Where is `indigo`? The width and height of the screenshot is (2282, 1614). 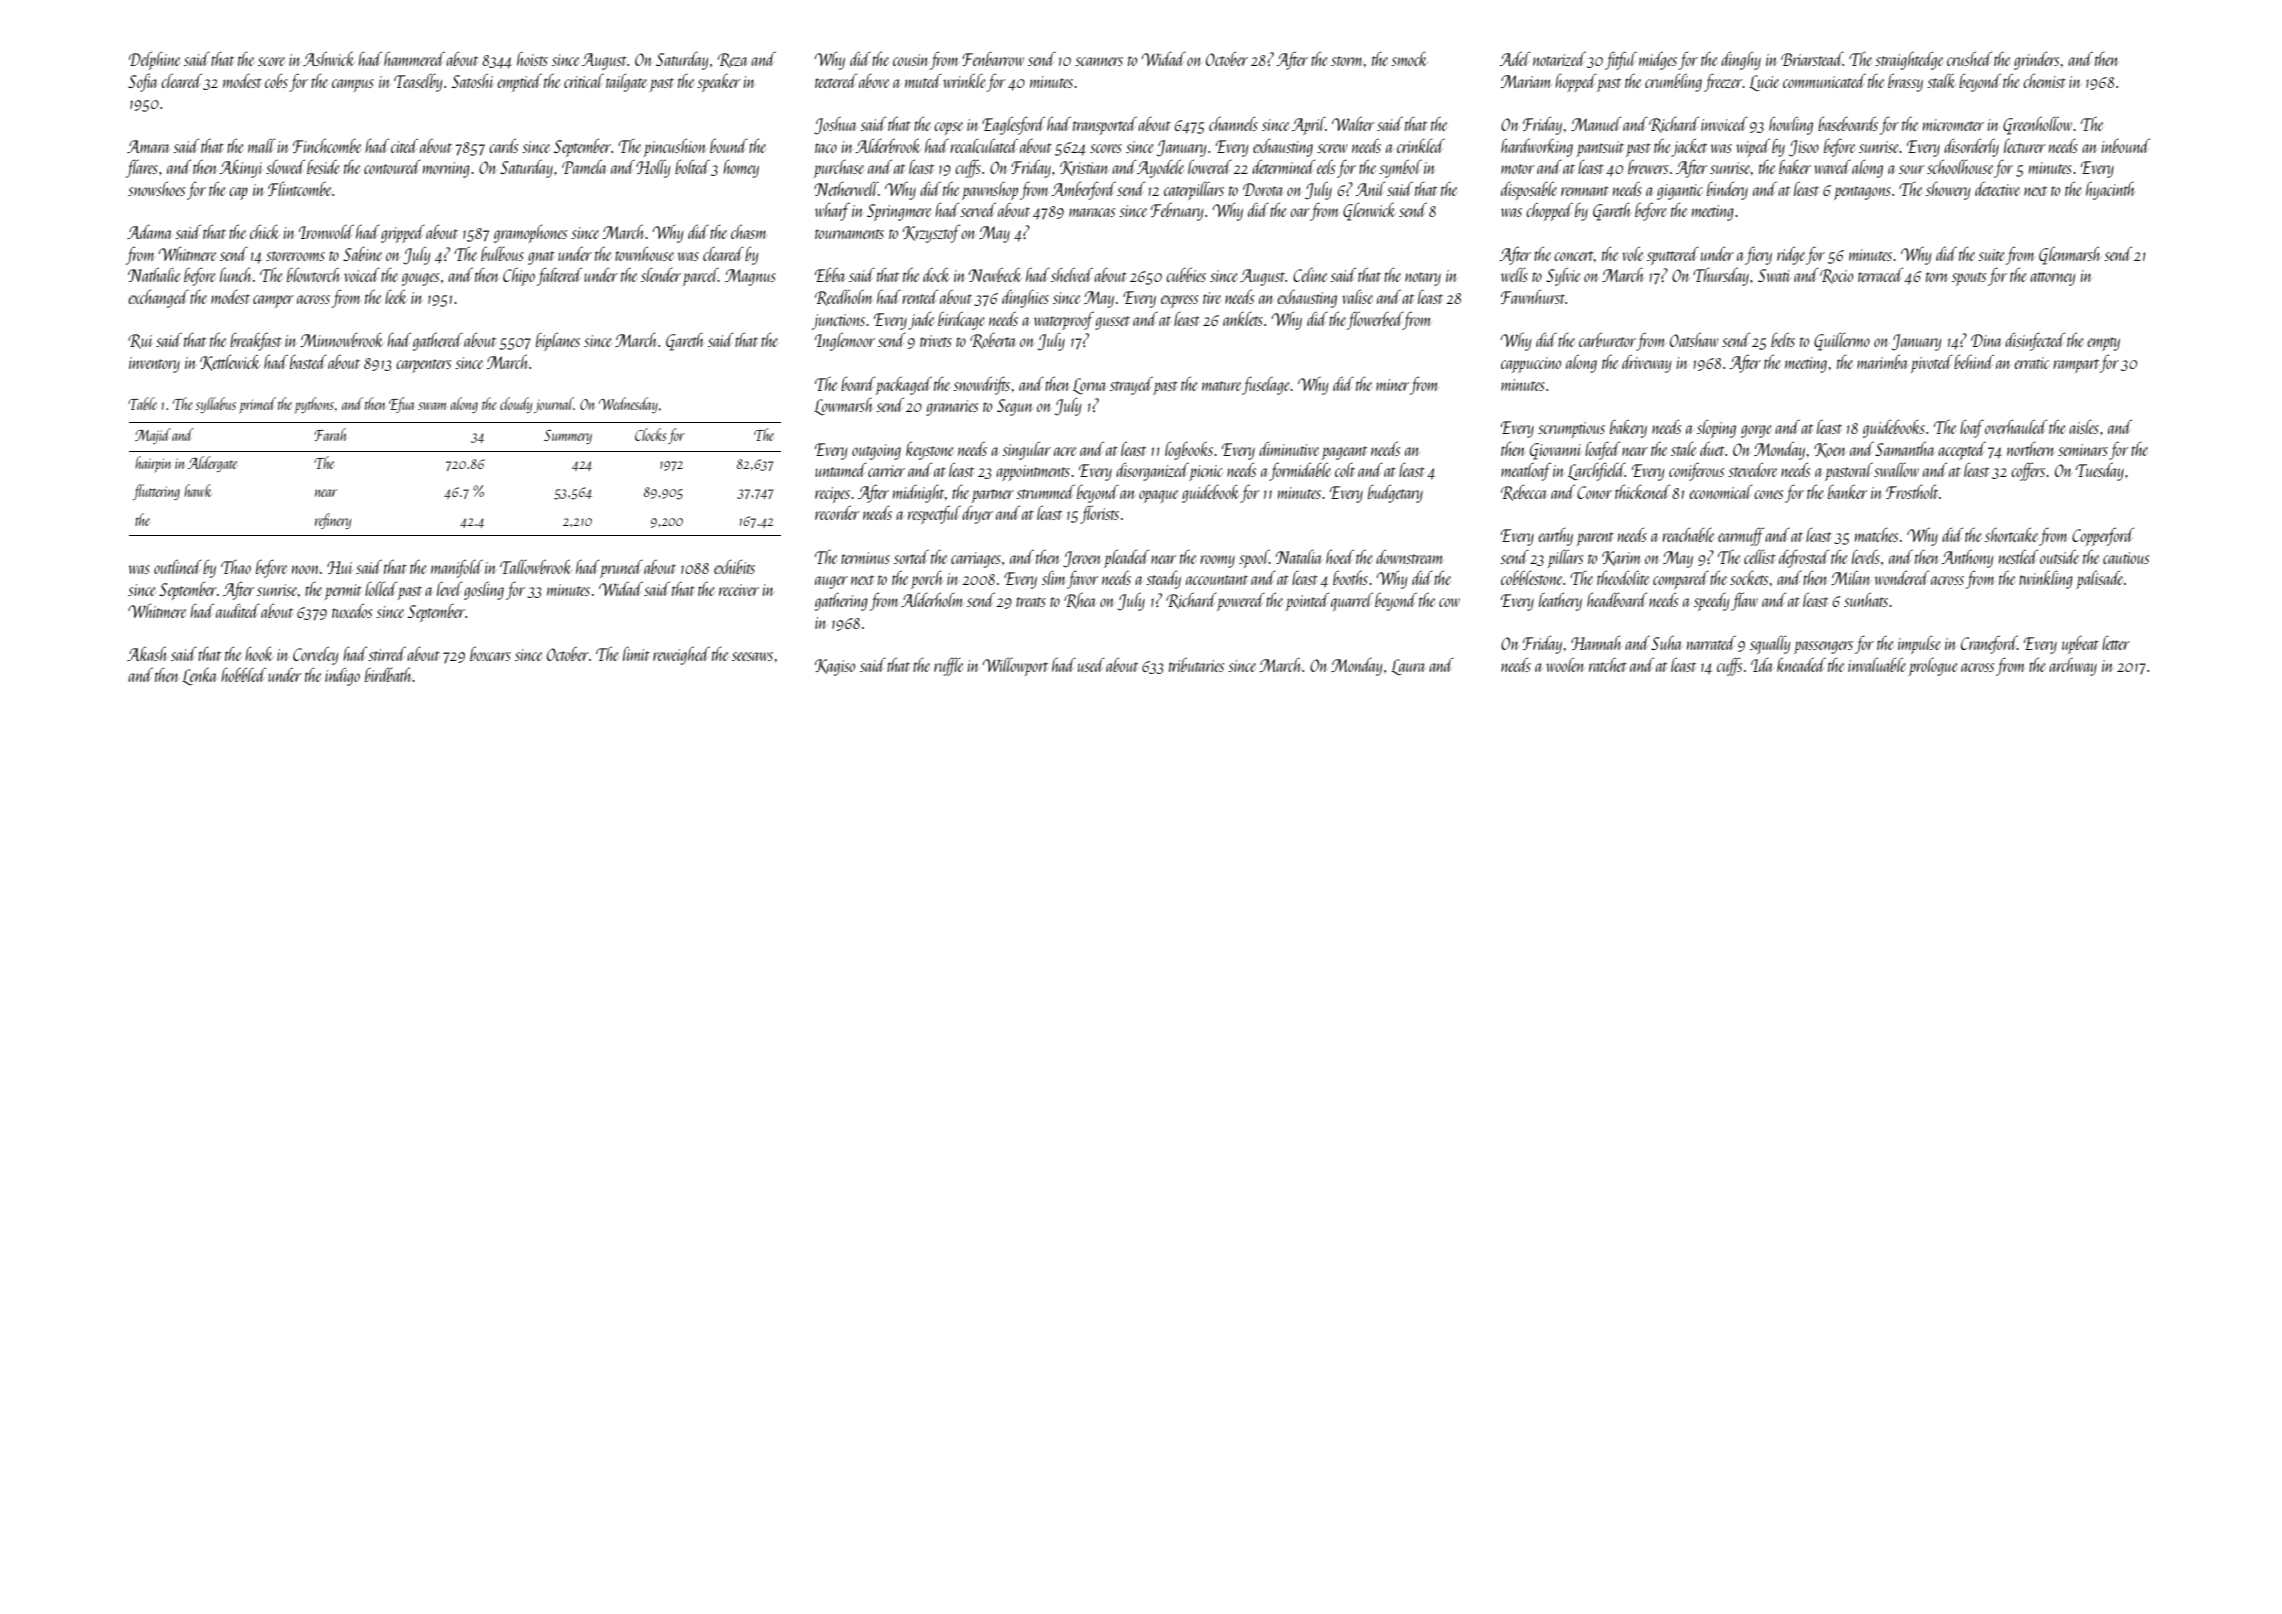
indigo is located at coordinates (342, 676).
